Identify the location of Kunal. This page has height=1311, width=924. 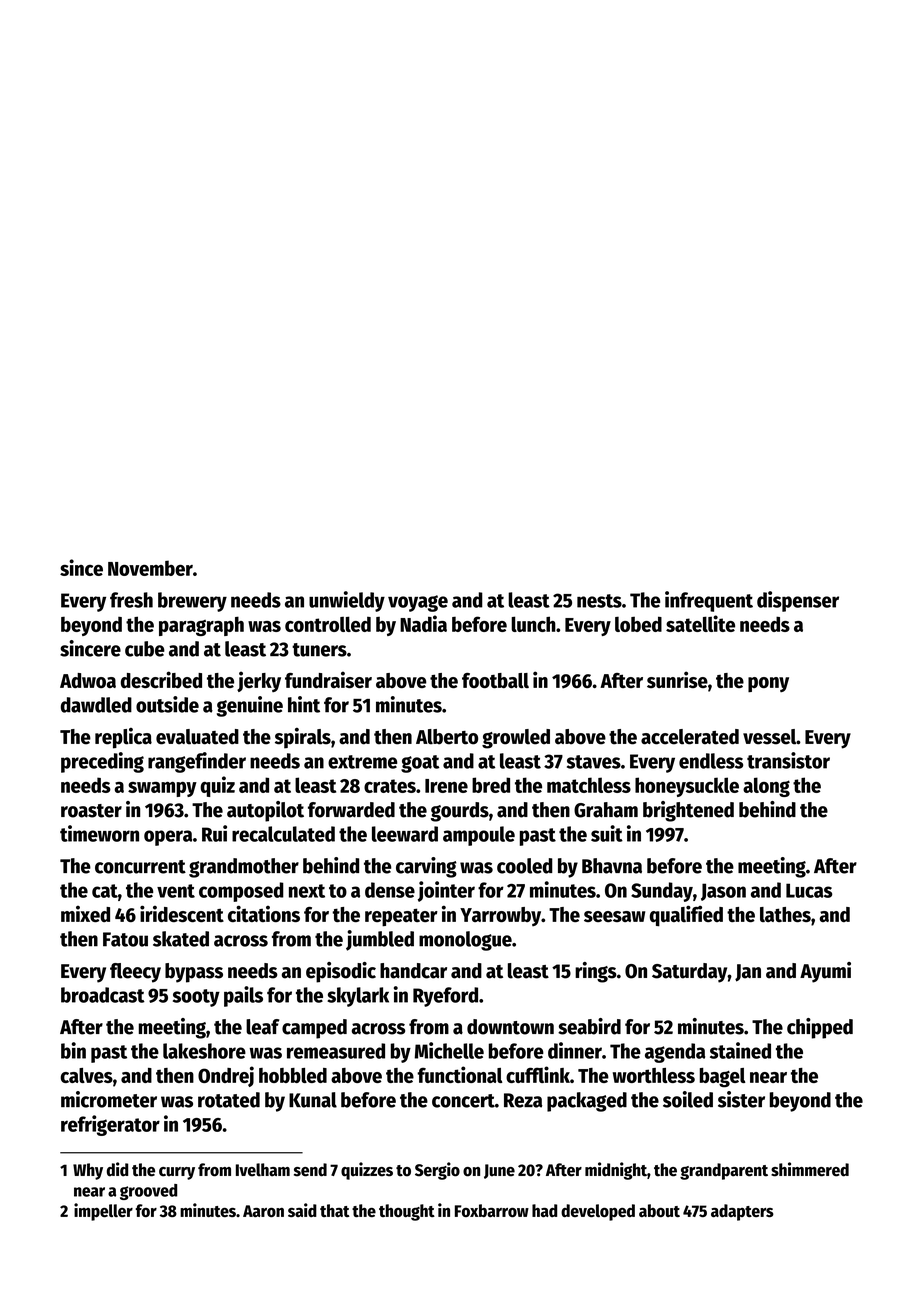
(313, 1100).
